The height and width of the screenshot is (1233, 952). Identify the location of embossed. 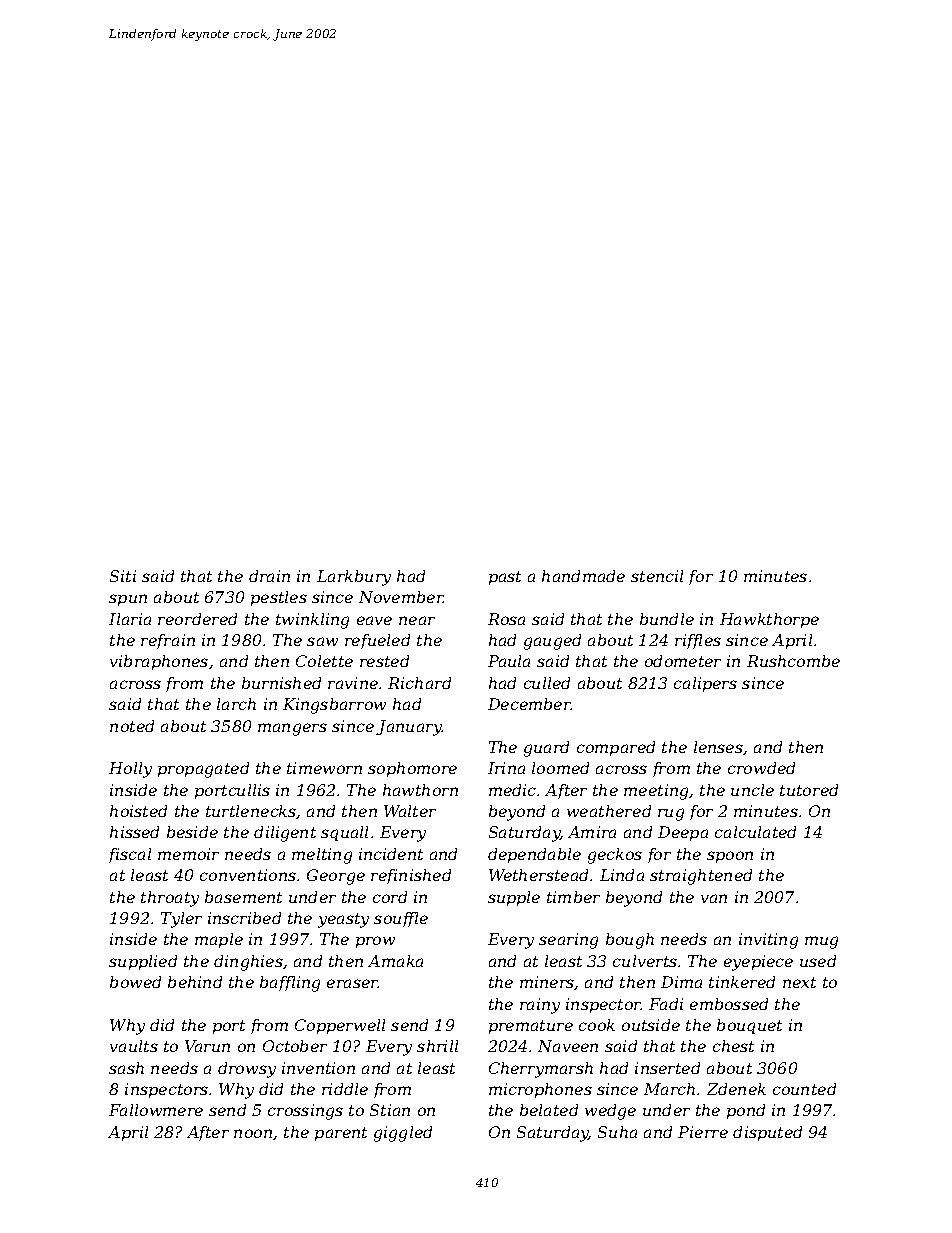
(729, 1004).
